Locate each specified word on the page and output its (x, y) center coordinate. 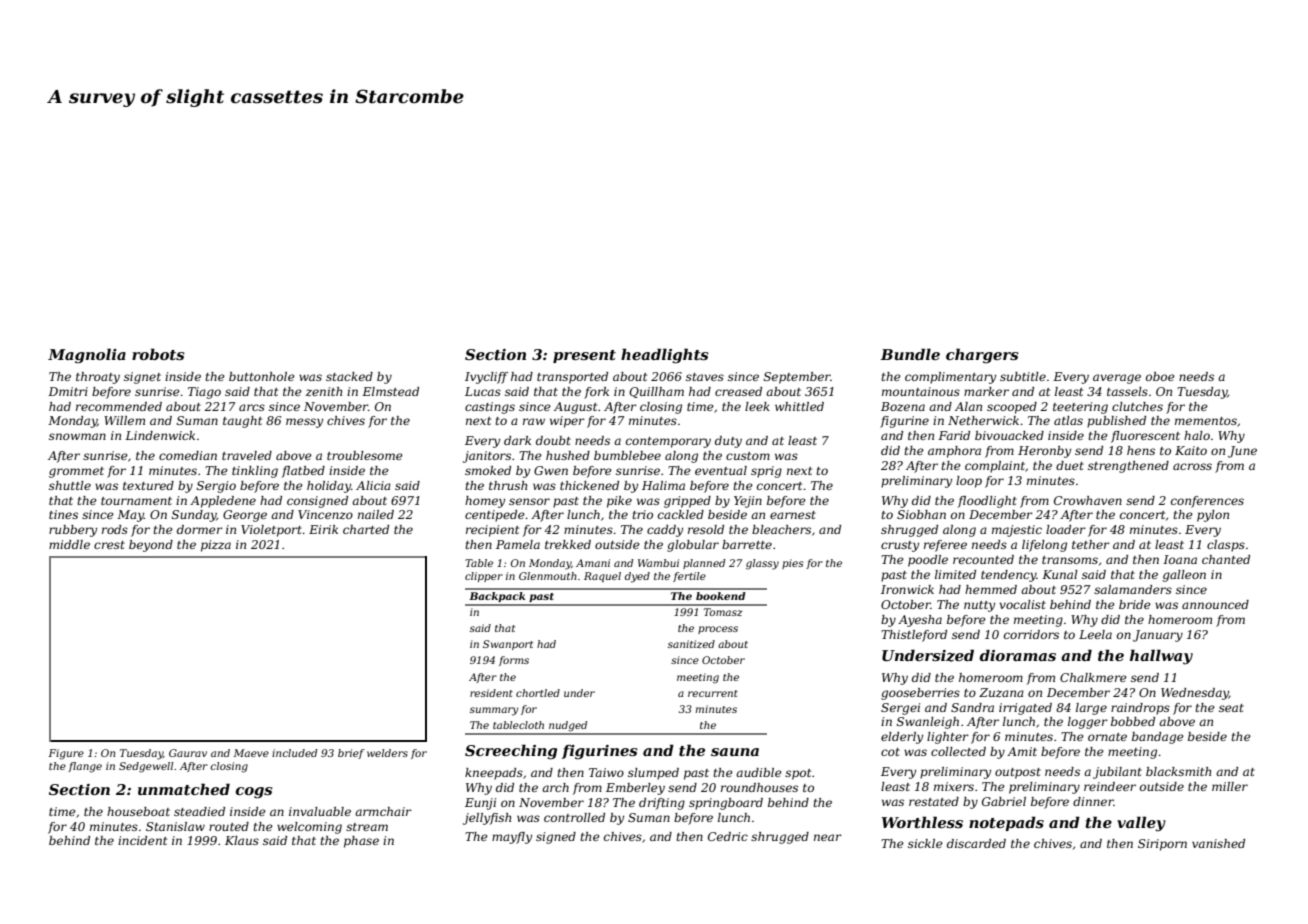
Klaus (242, 840)
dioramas (1018, 655)
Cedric (728, 836)
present (584, 356)
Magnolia (87, 356)
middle (69, 544)
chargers (982, 356)
